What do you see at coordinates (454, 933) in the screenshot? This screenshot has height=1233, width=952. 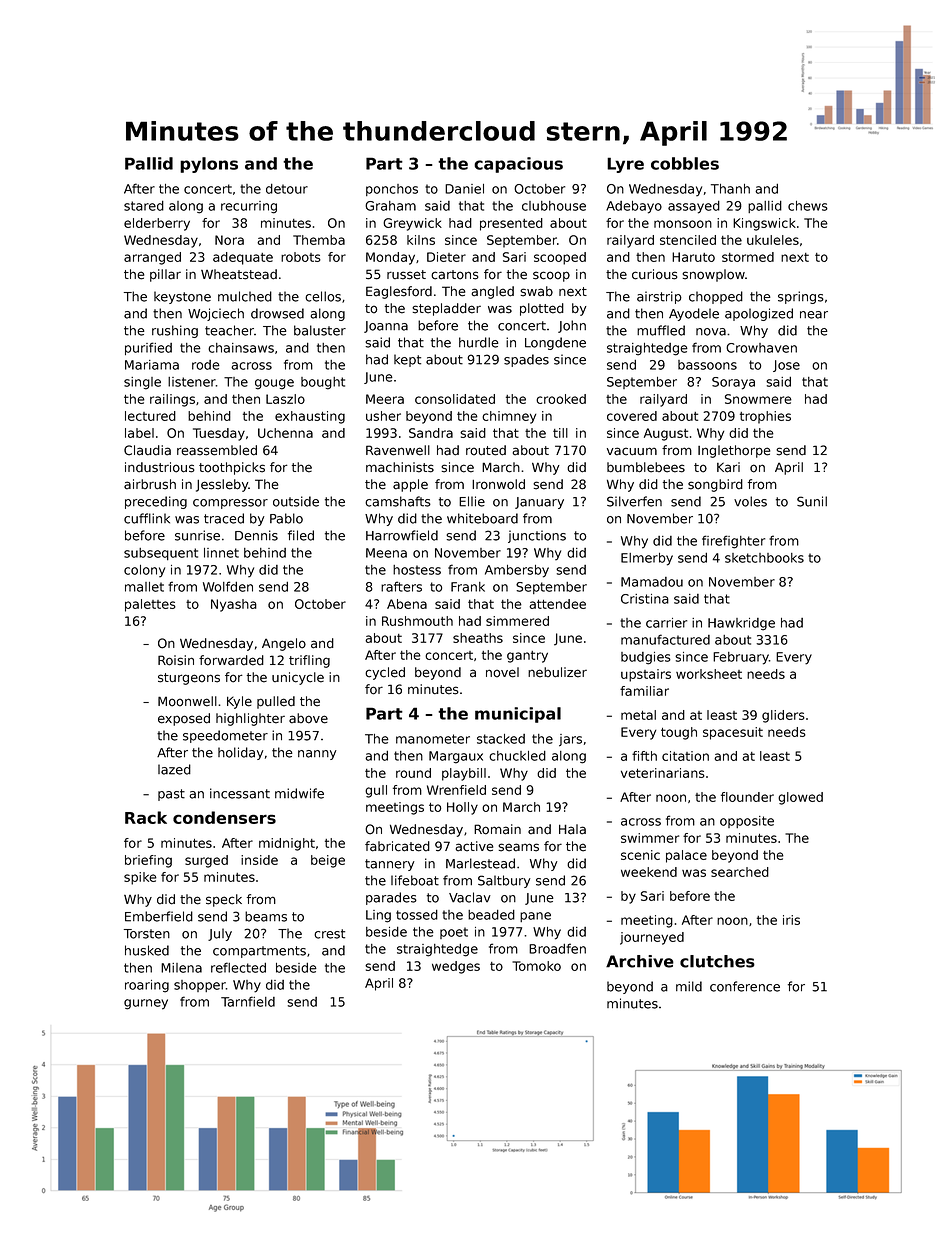 I see `poet` at bounding box center [454, 933].
